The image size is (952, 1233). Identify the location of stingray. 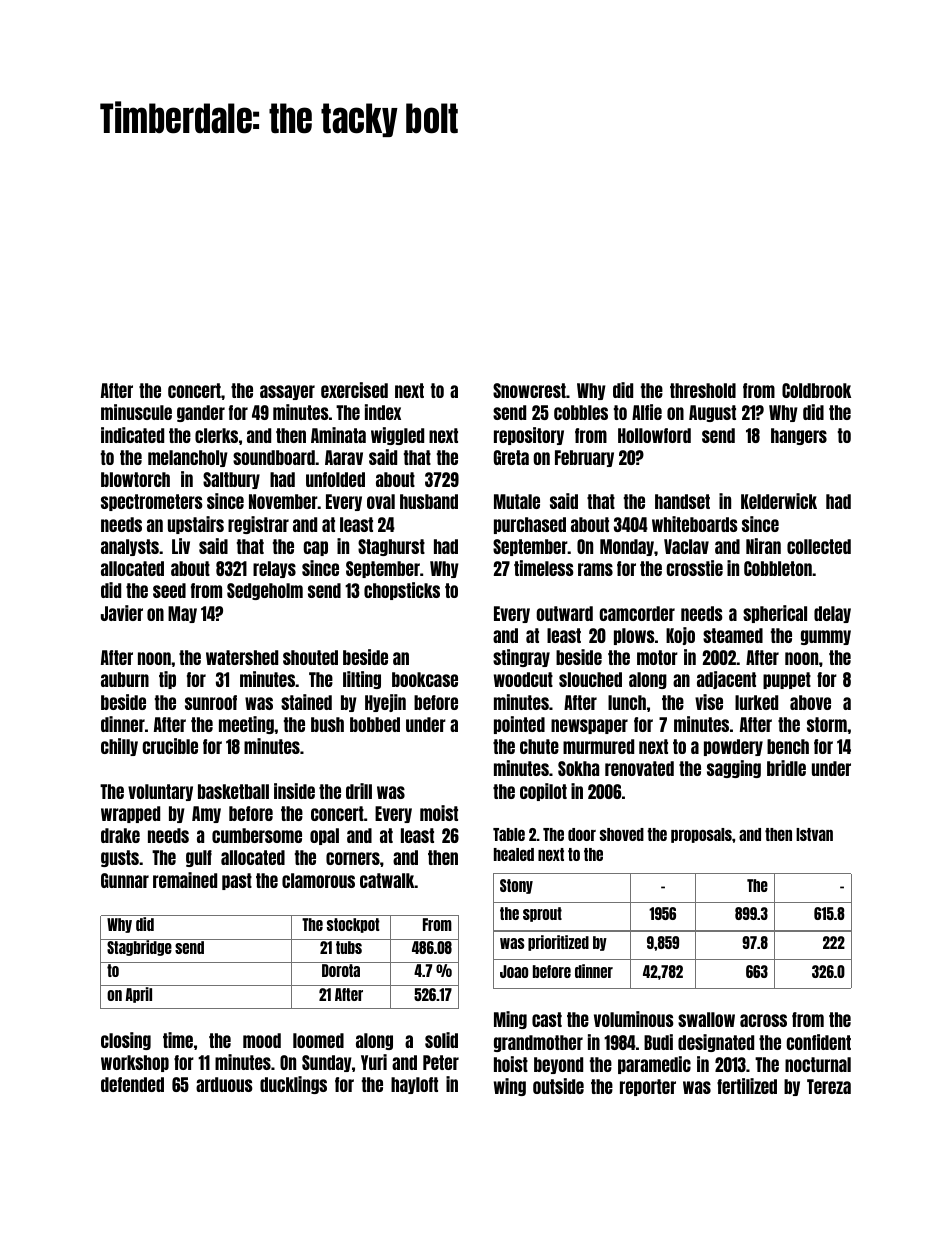
(521, 658).
